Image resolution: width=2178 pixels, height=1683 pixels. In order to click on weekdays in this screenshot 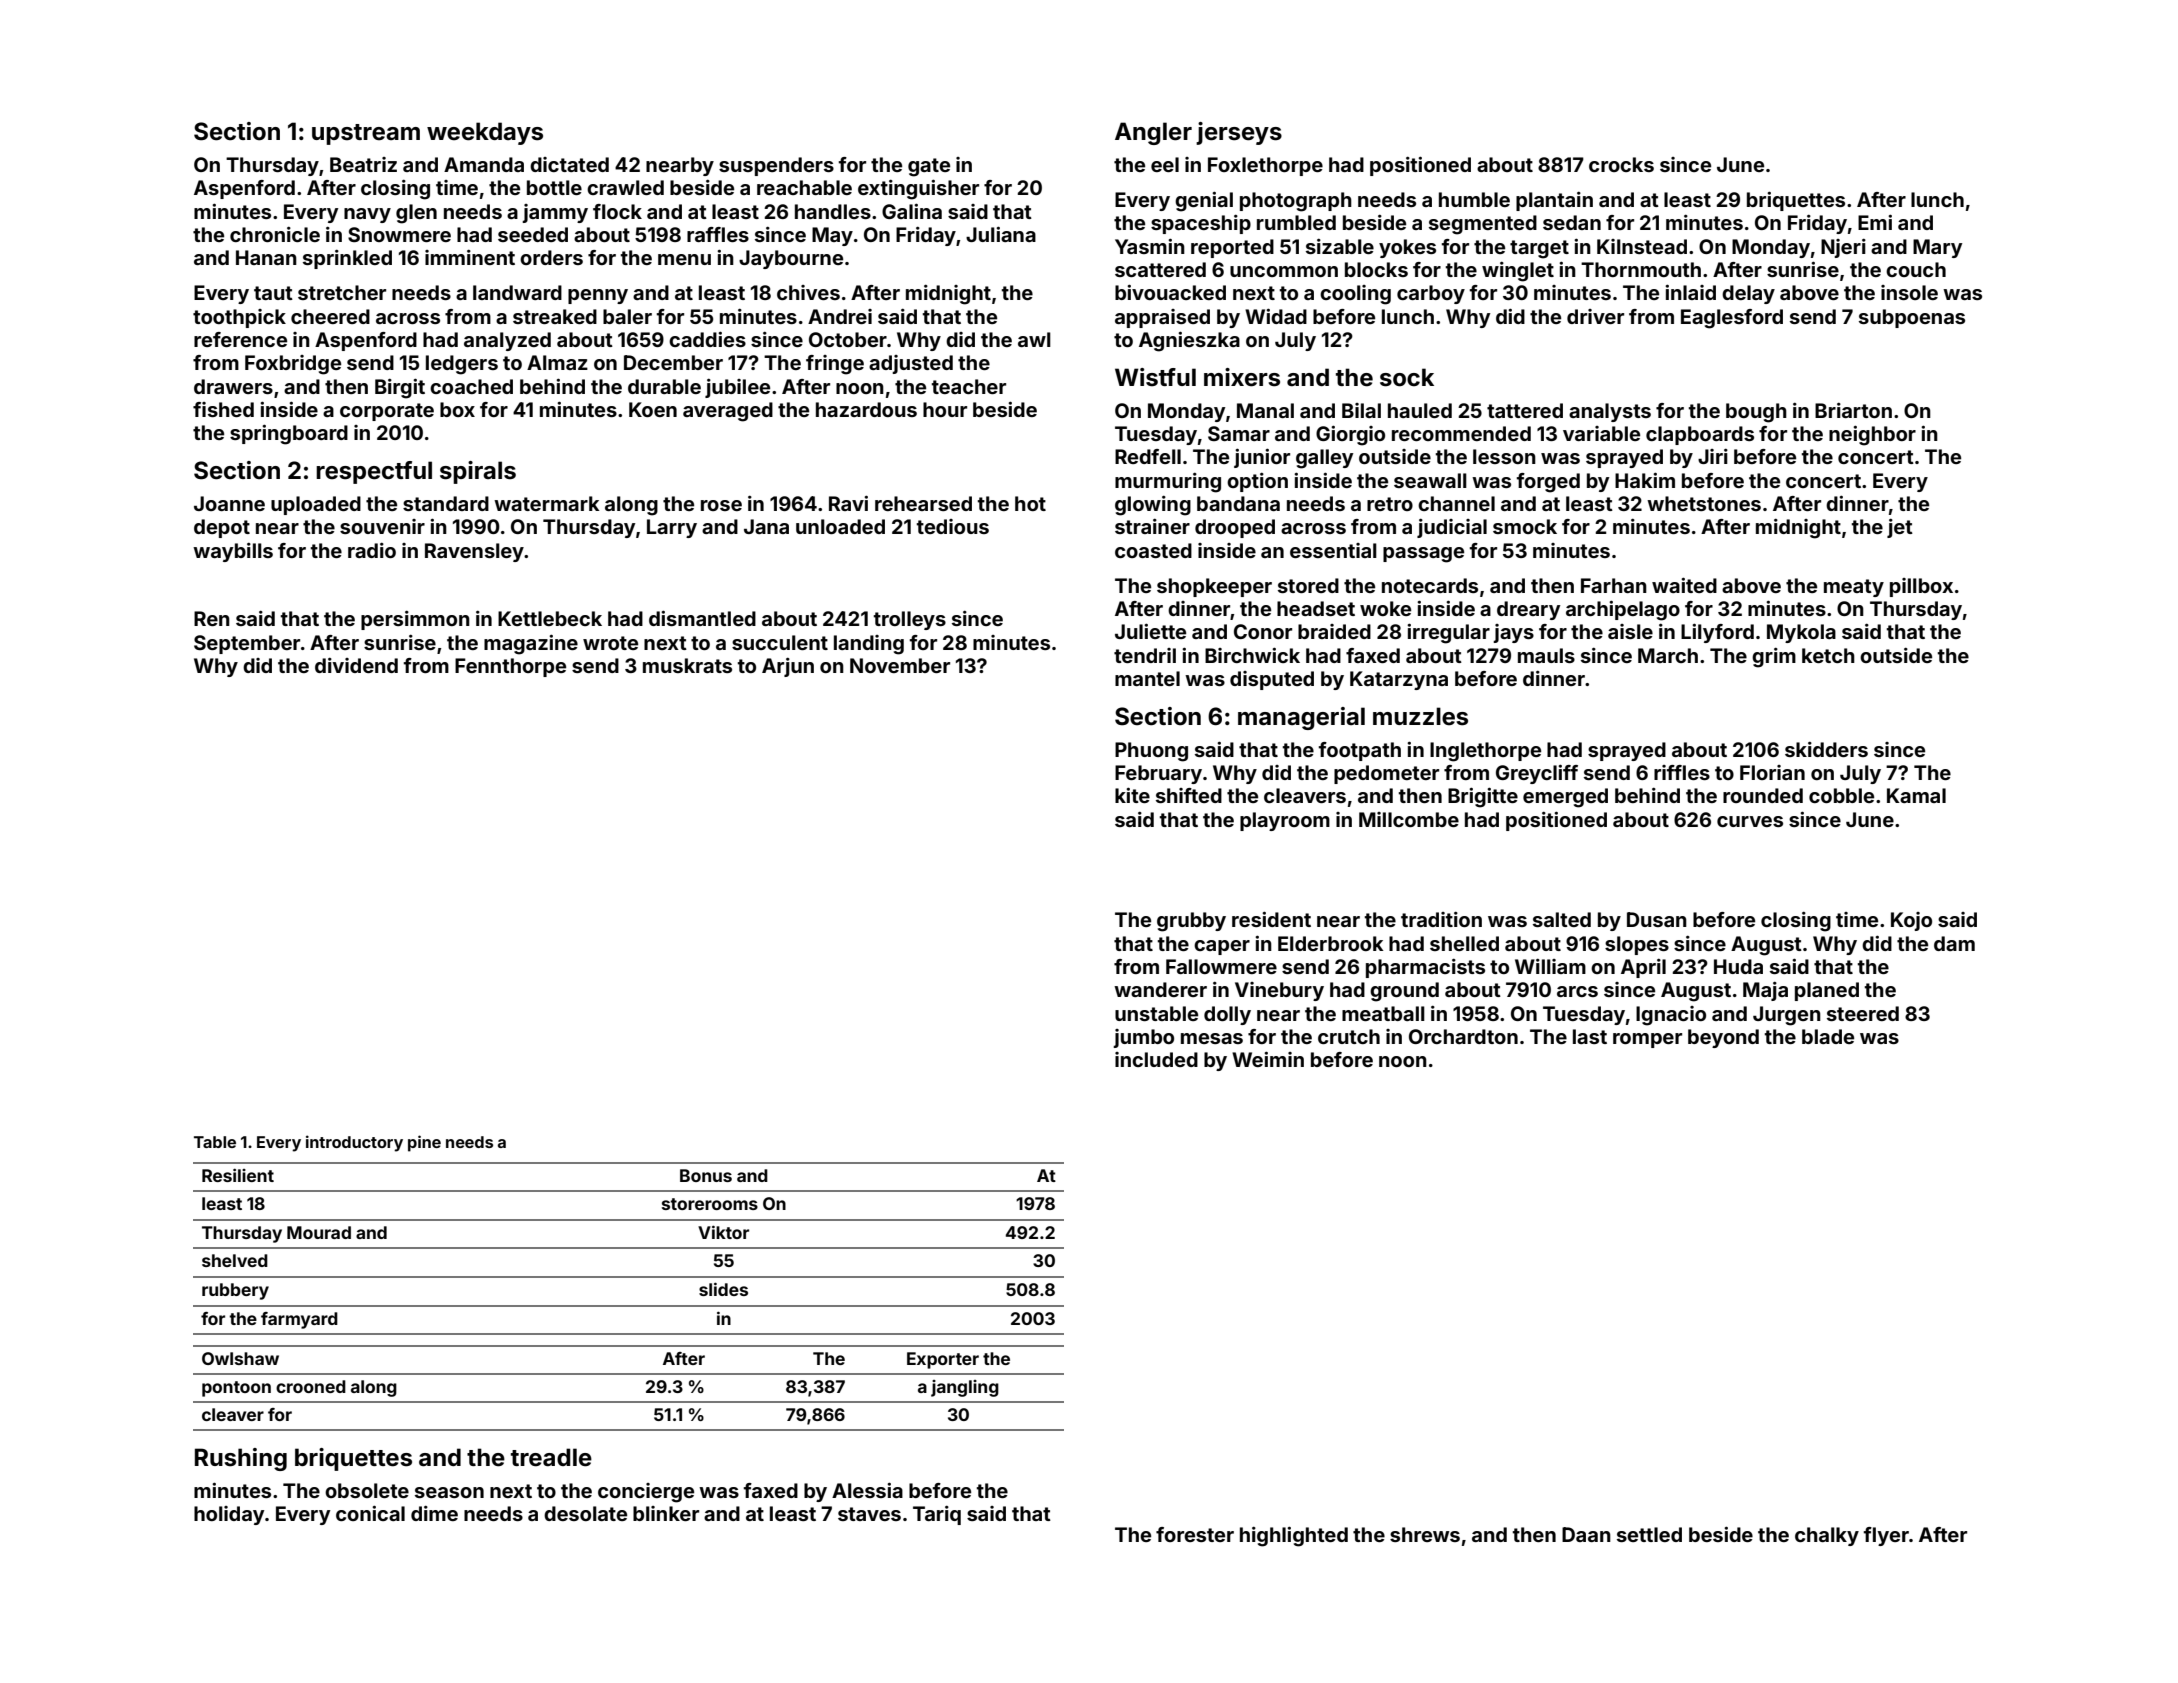, I will do `click(485, 133)`.
